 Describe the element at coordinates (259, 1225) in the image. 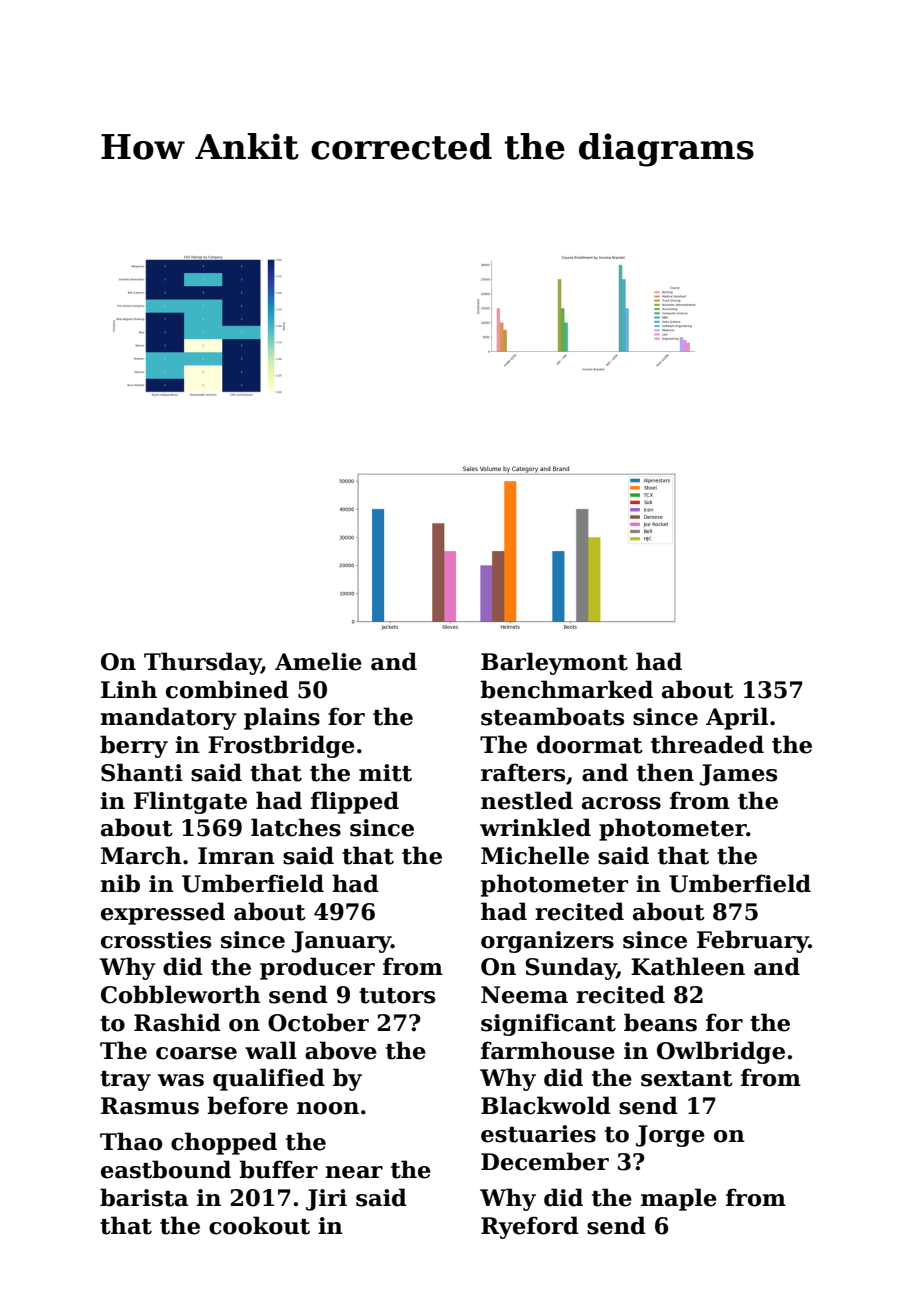

I see `cookout` at that location.
